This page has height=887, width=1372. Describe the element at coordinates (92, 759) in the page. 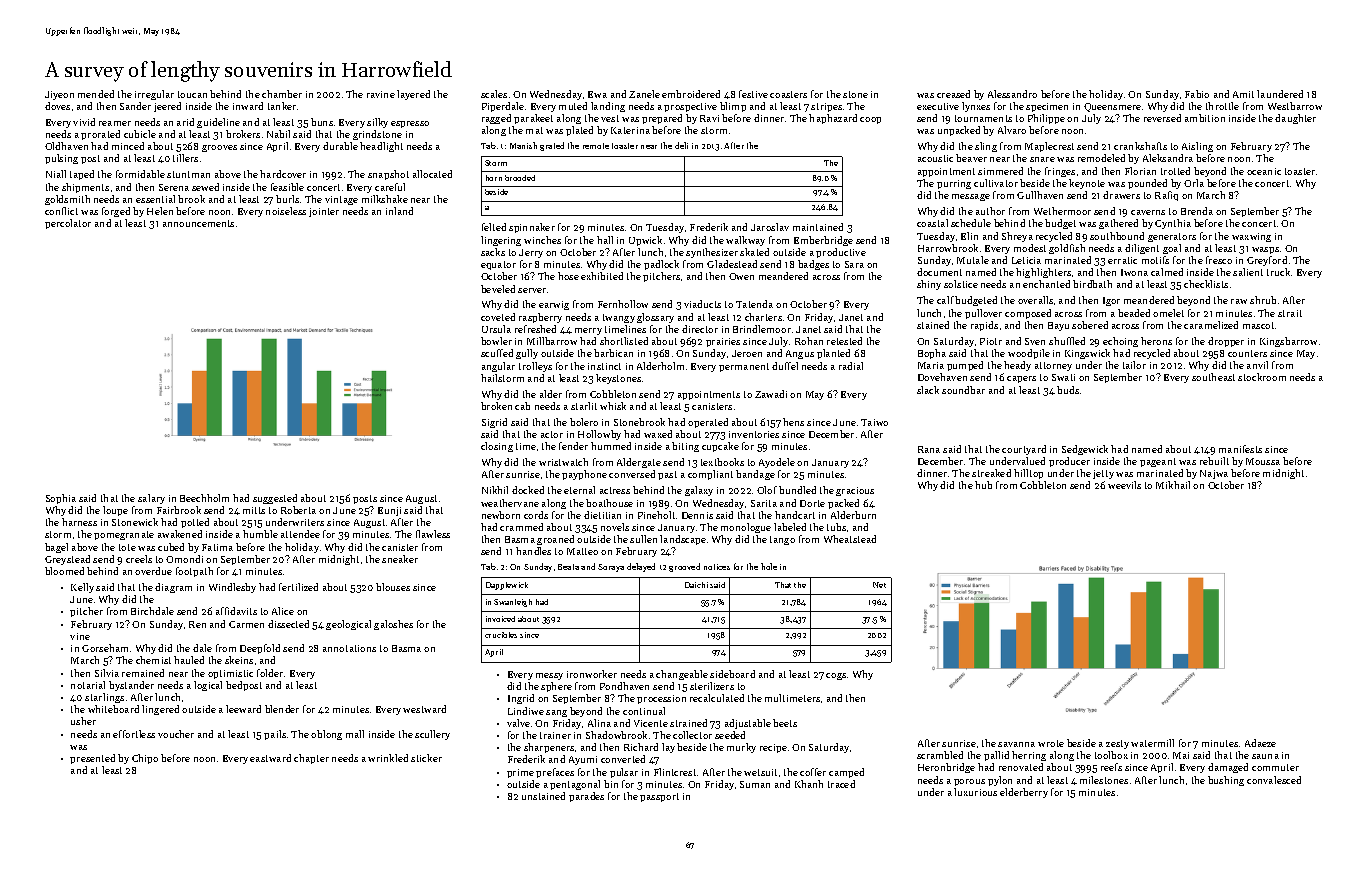

I see `presented` at that location.
